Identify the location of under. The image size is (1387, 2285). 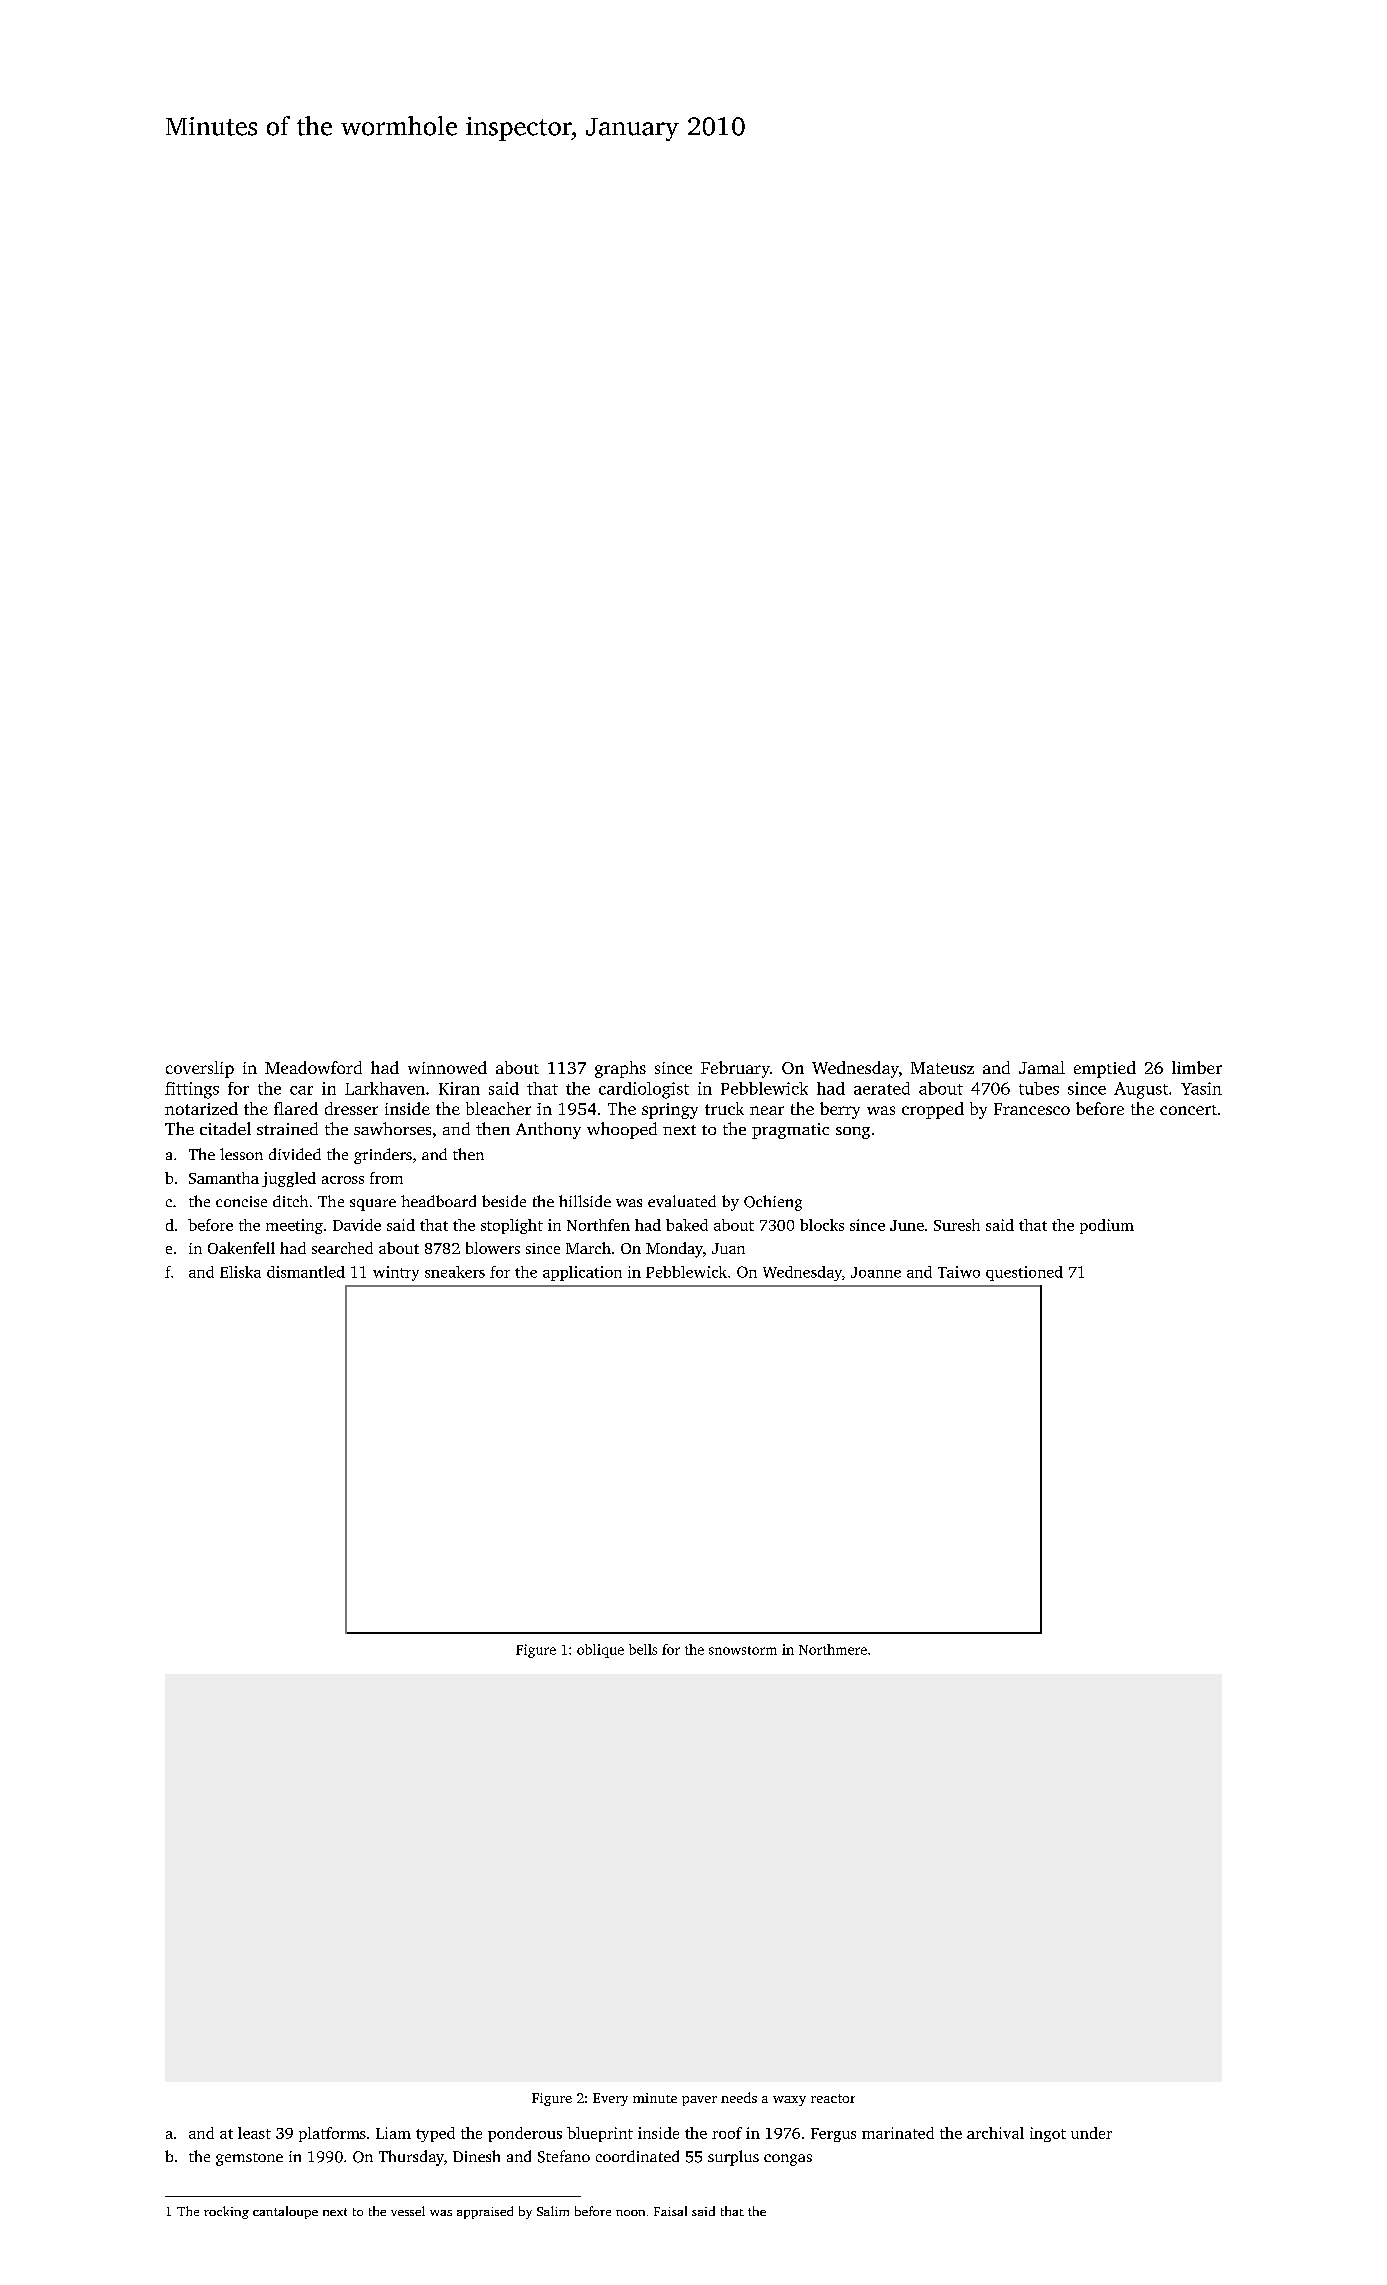
(1091, 2133).
